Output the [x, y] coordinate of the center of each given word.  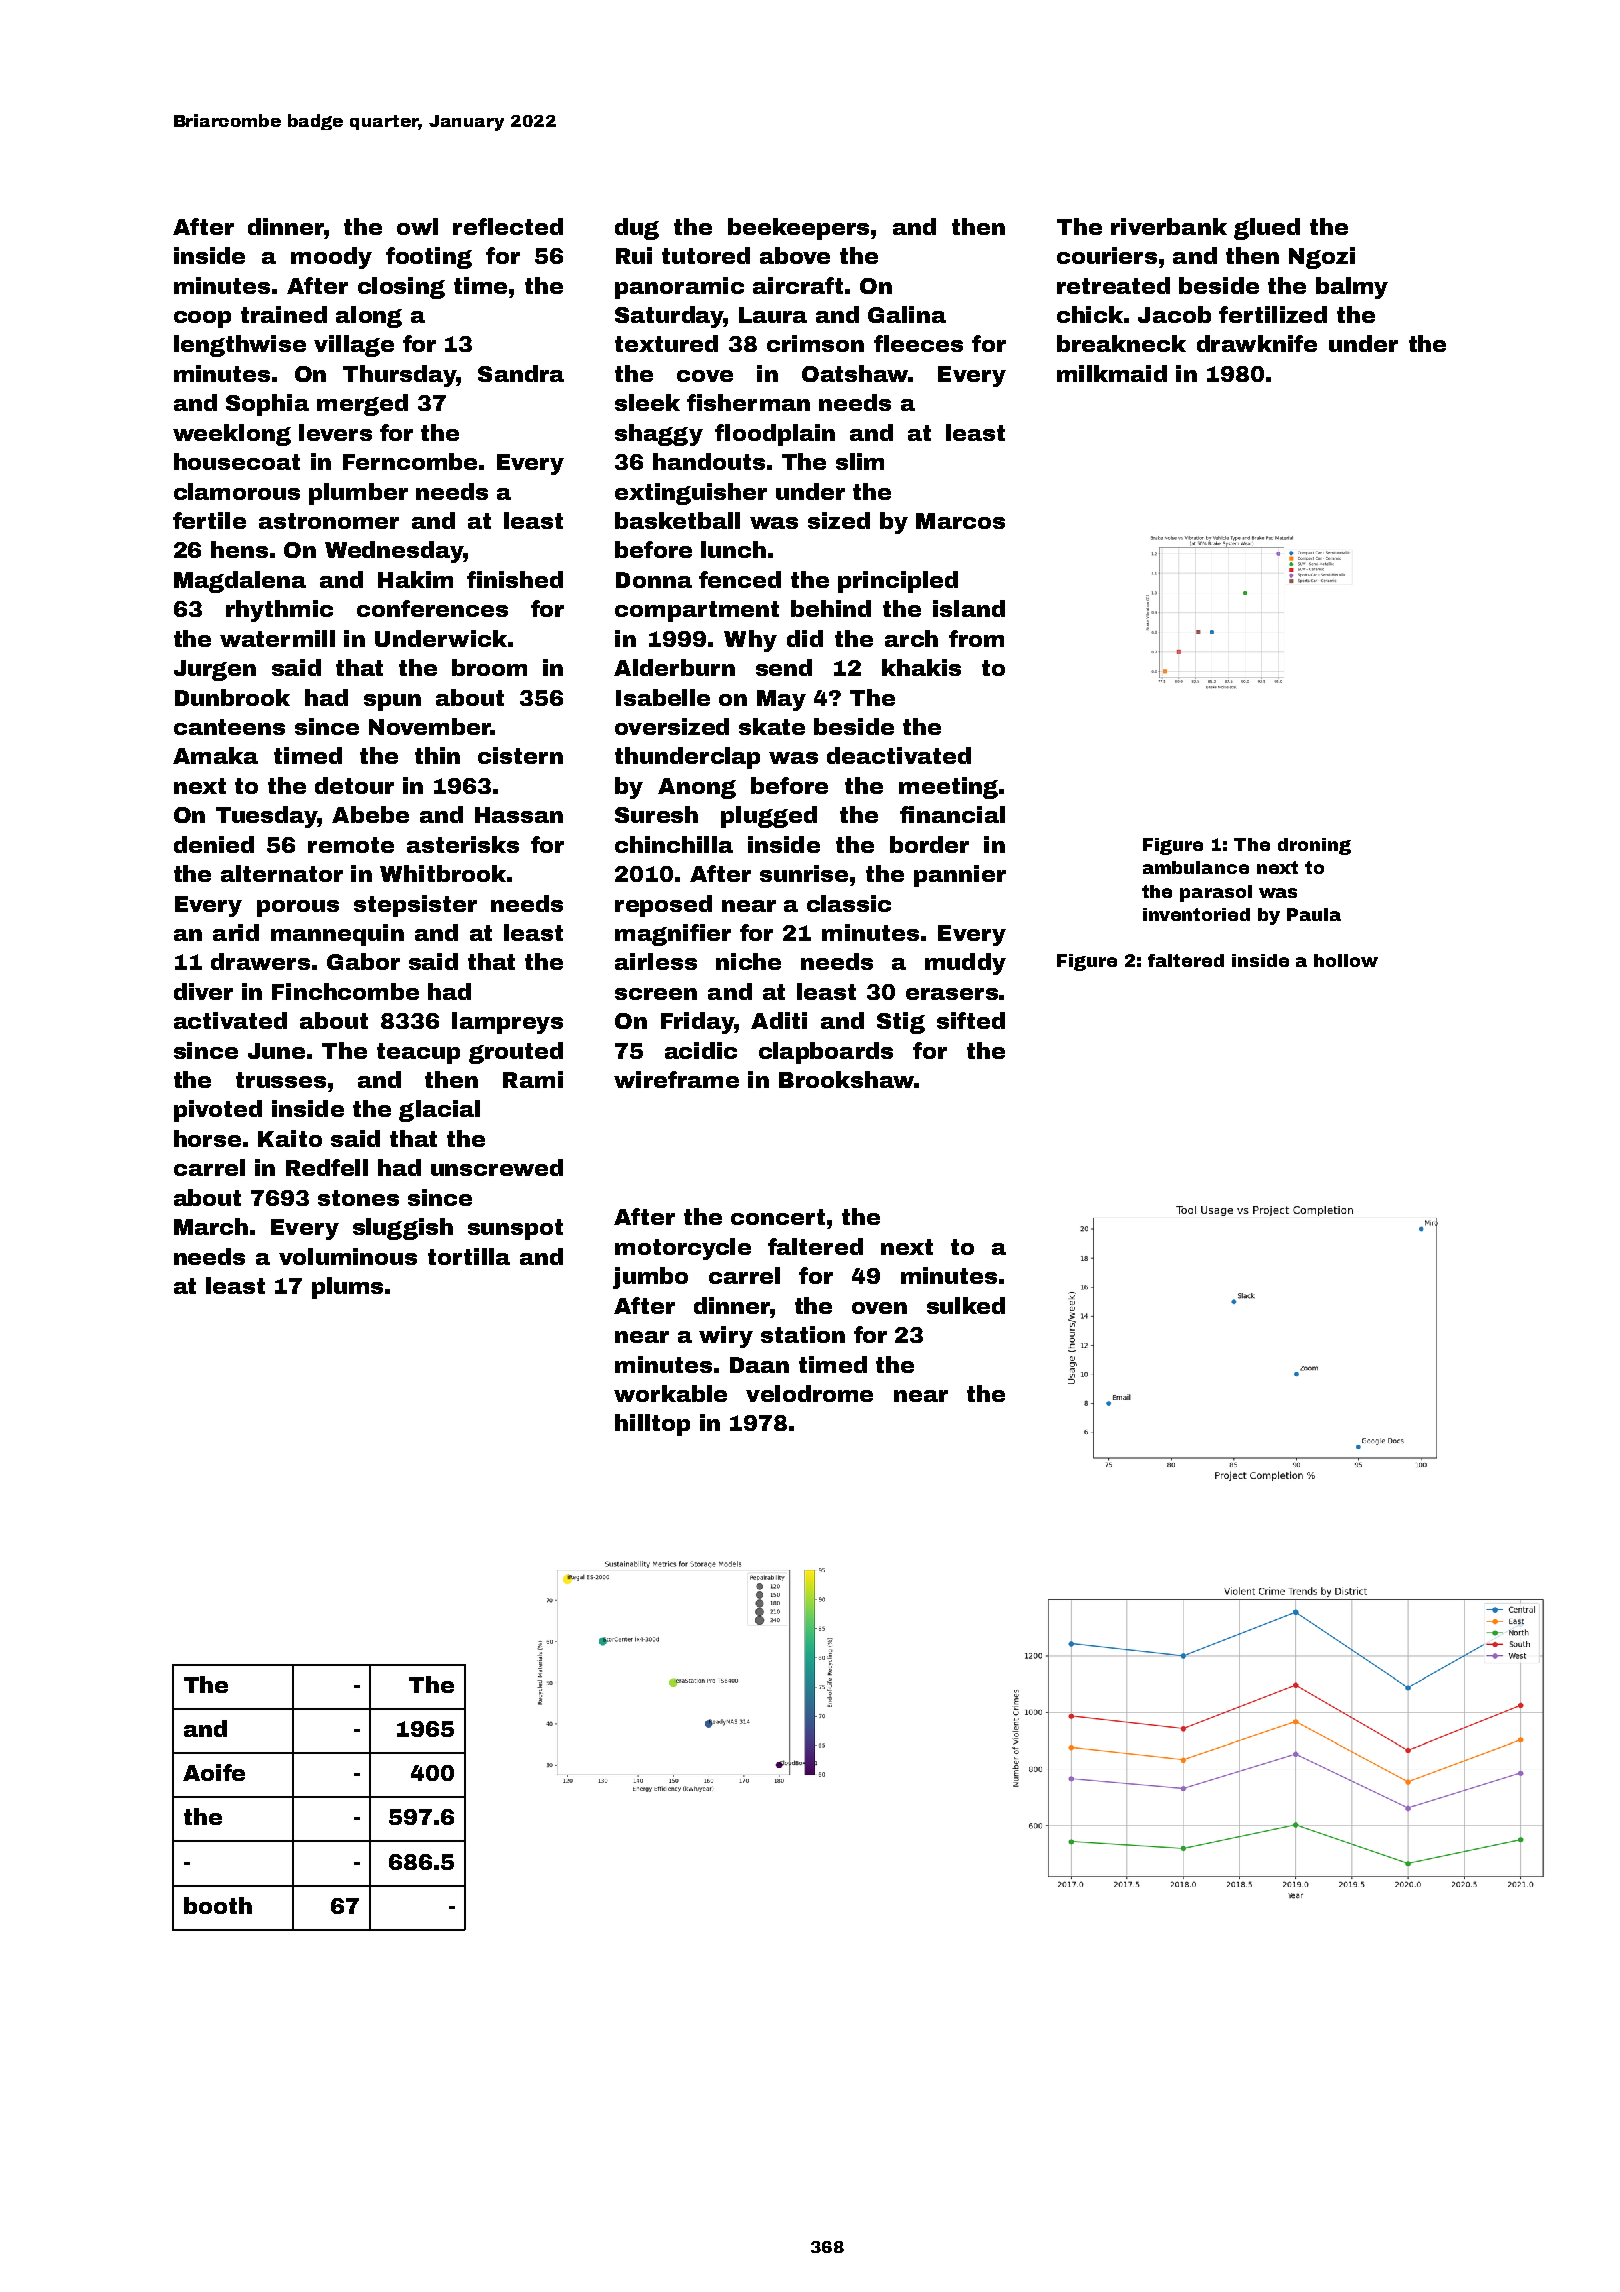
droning [1314, 846]
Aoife [214, 1772]
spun [392, 702]
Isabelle [663, 697]
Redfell [327, 1167]
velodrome [809, 1393]
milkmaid [1112, 373]
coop [202, 319]
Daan [759, 1365]
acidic [701, 1050]
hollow [1346, 960]
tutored [706, 255]
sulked [966, 1305]
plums [347, 1288]
